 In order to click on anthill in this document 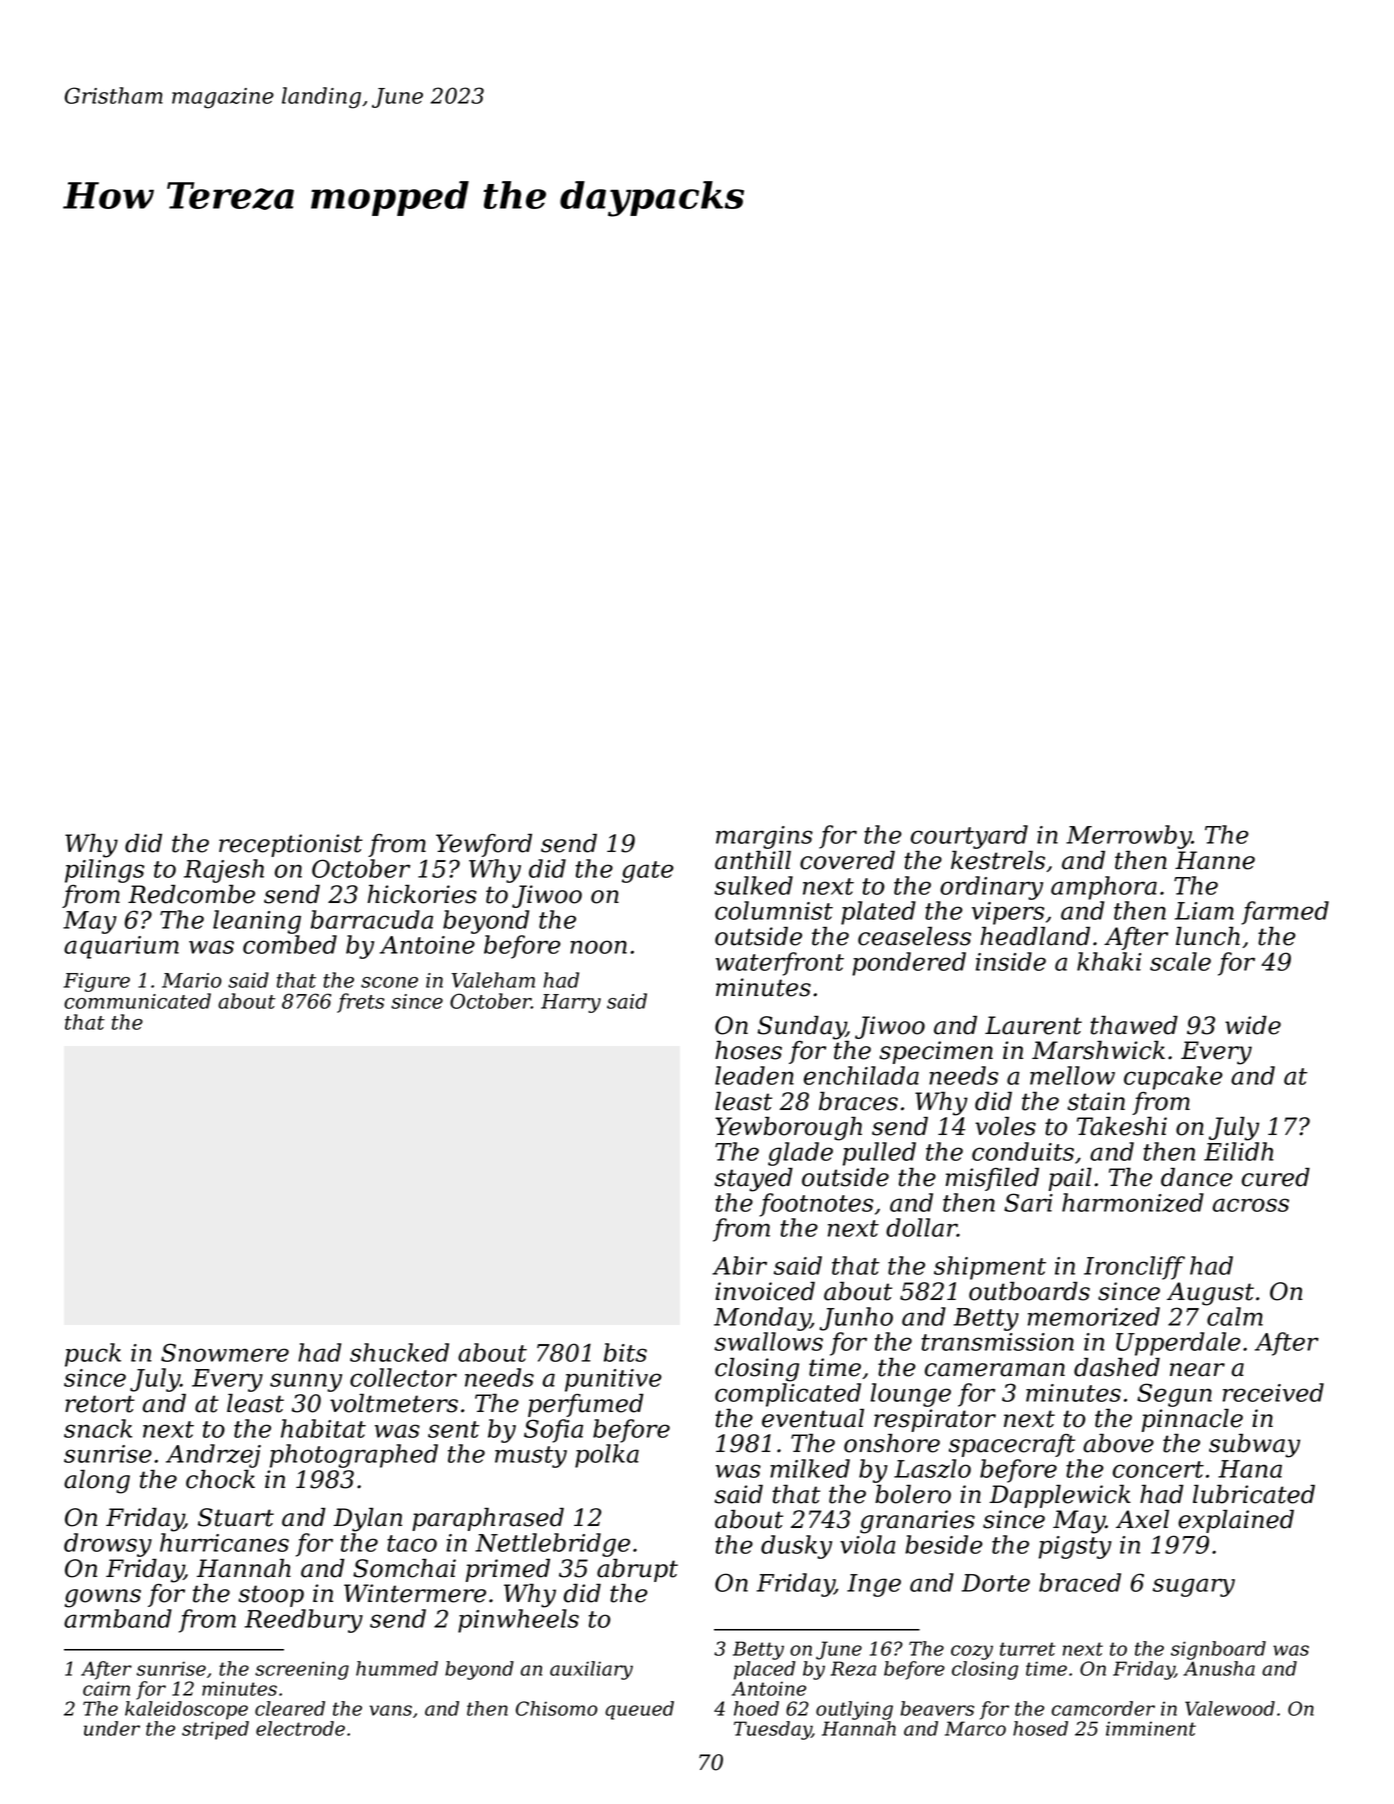, I will do `click(753, 860)`.
